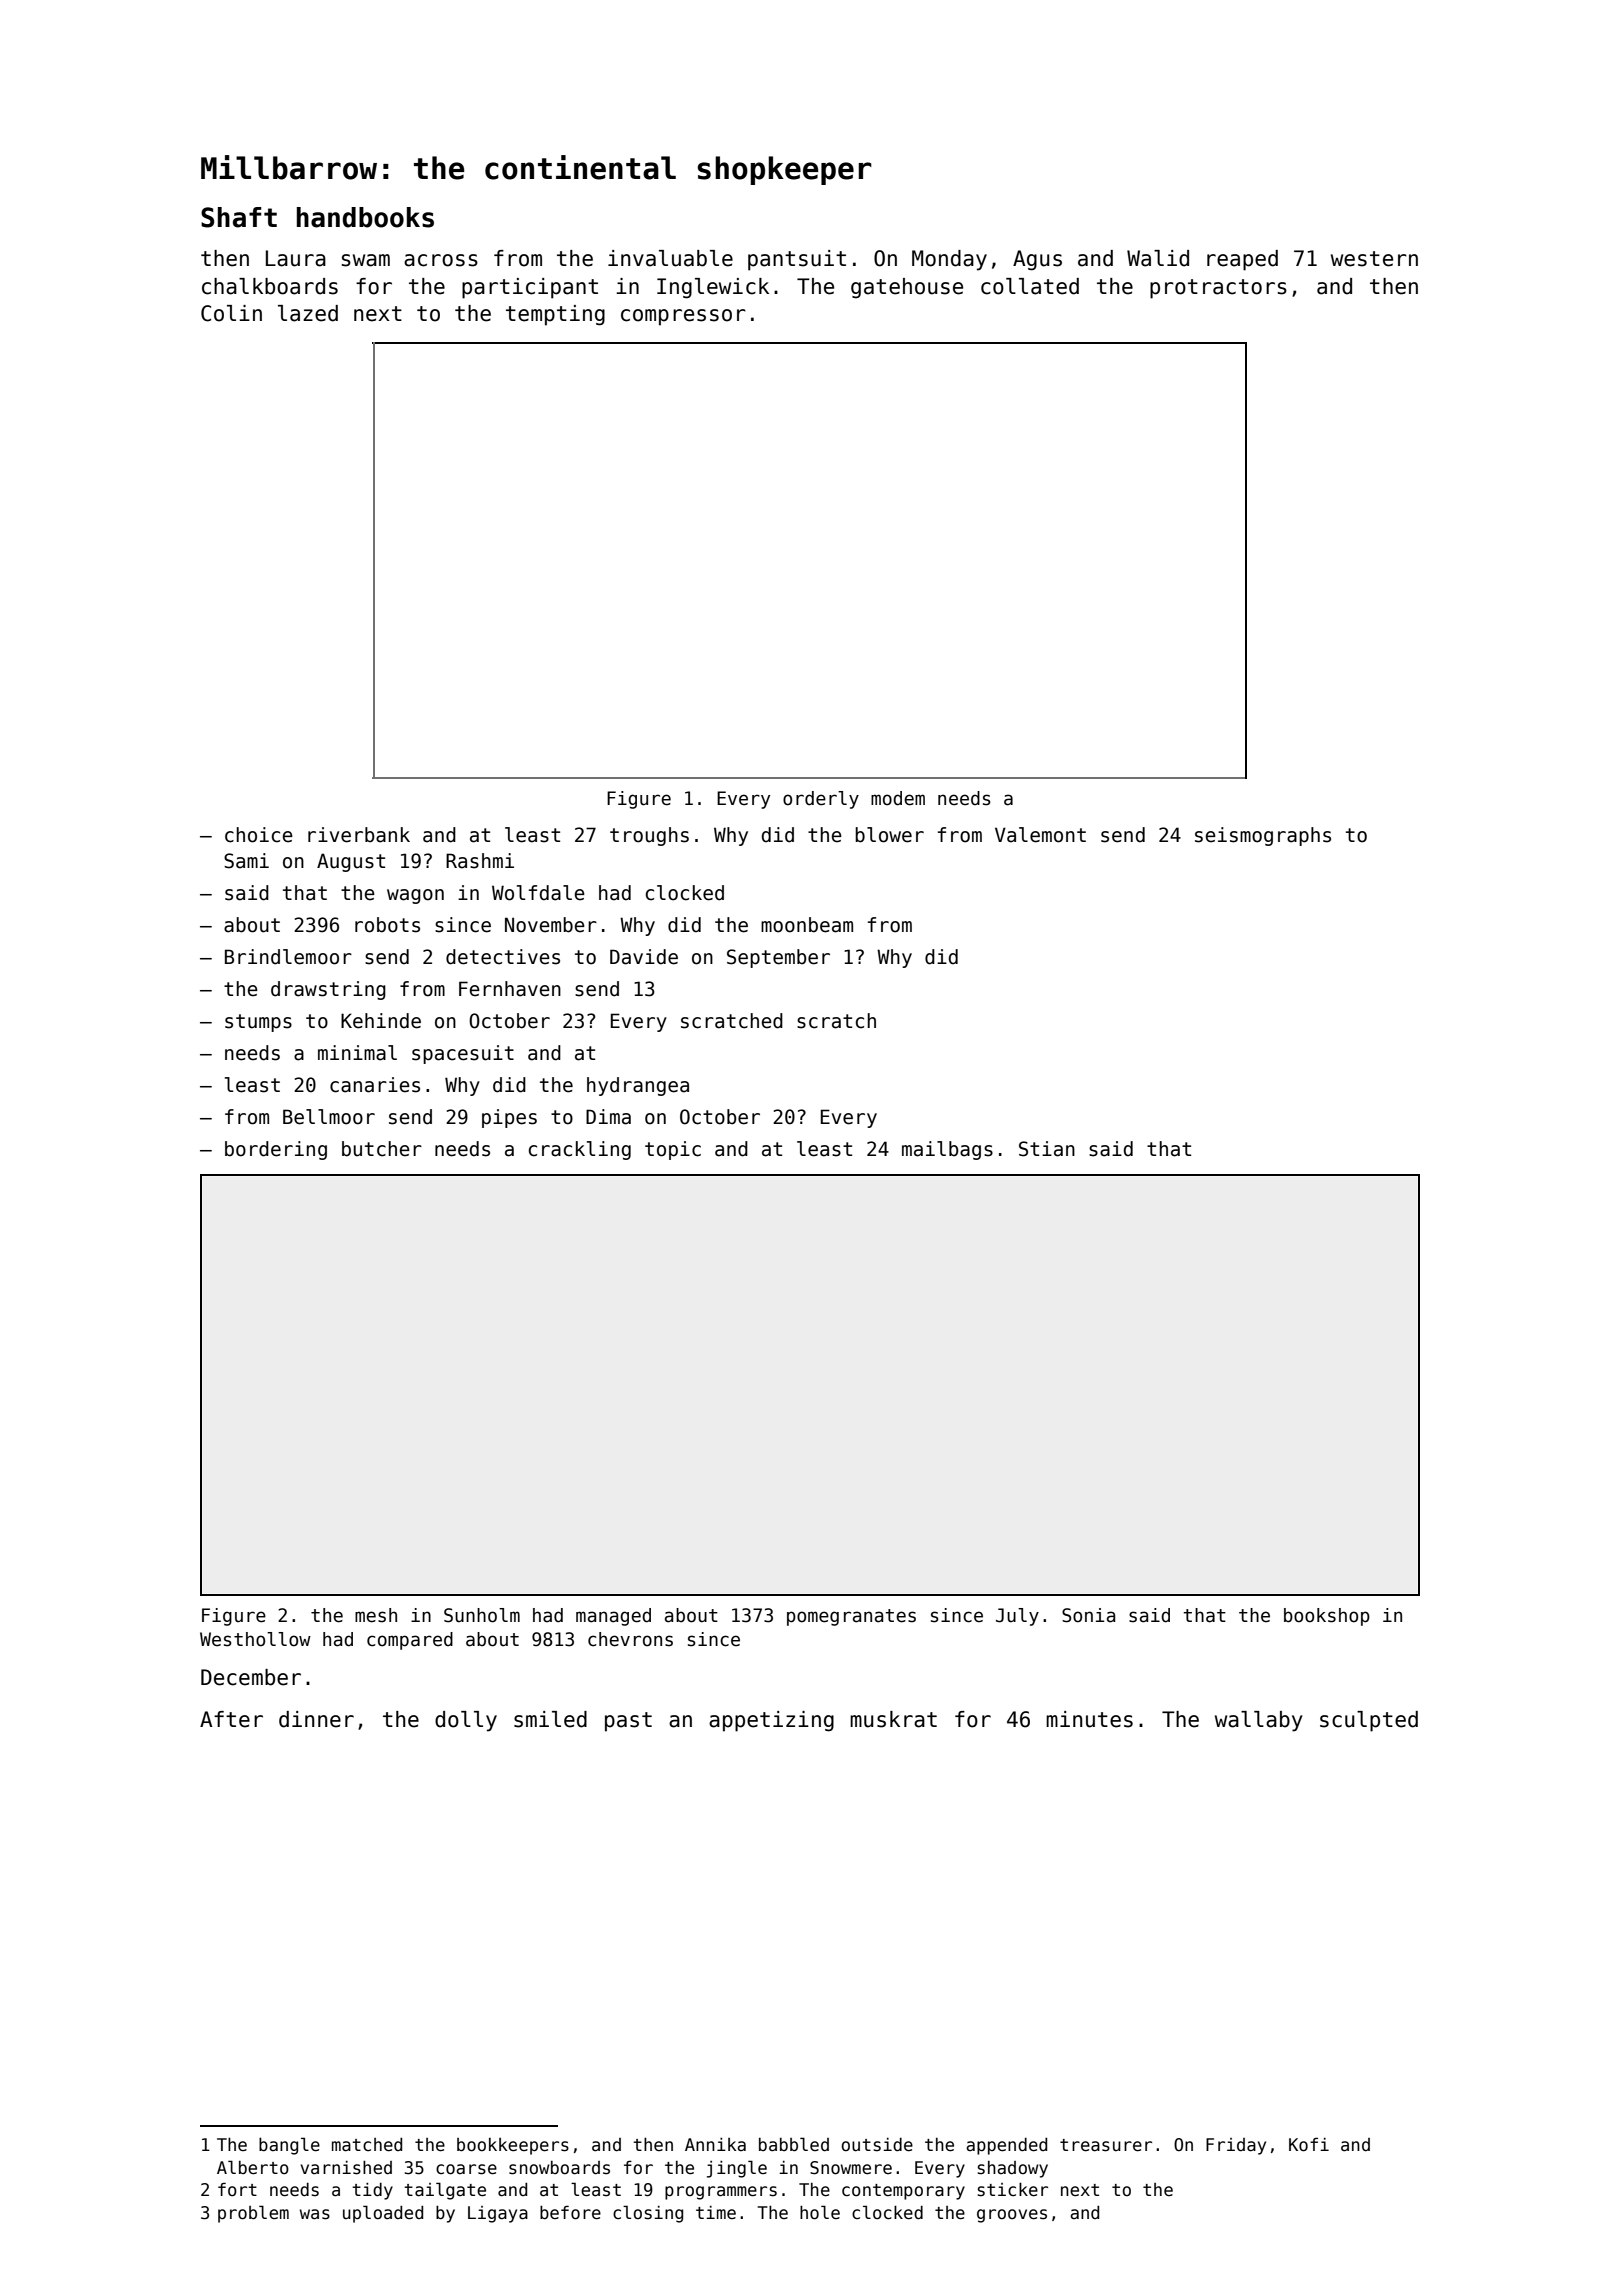 The width and height of the document is (1620, 2292). What do you see at coordinates (1047, 1149) in the document?
I see `Stian` at bounding box center [1047, 1149].
